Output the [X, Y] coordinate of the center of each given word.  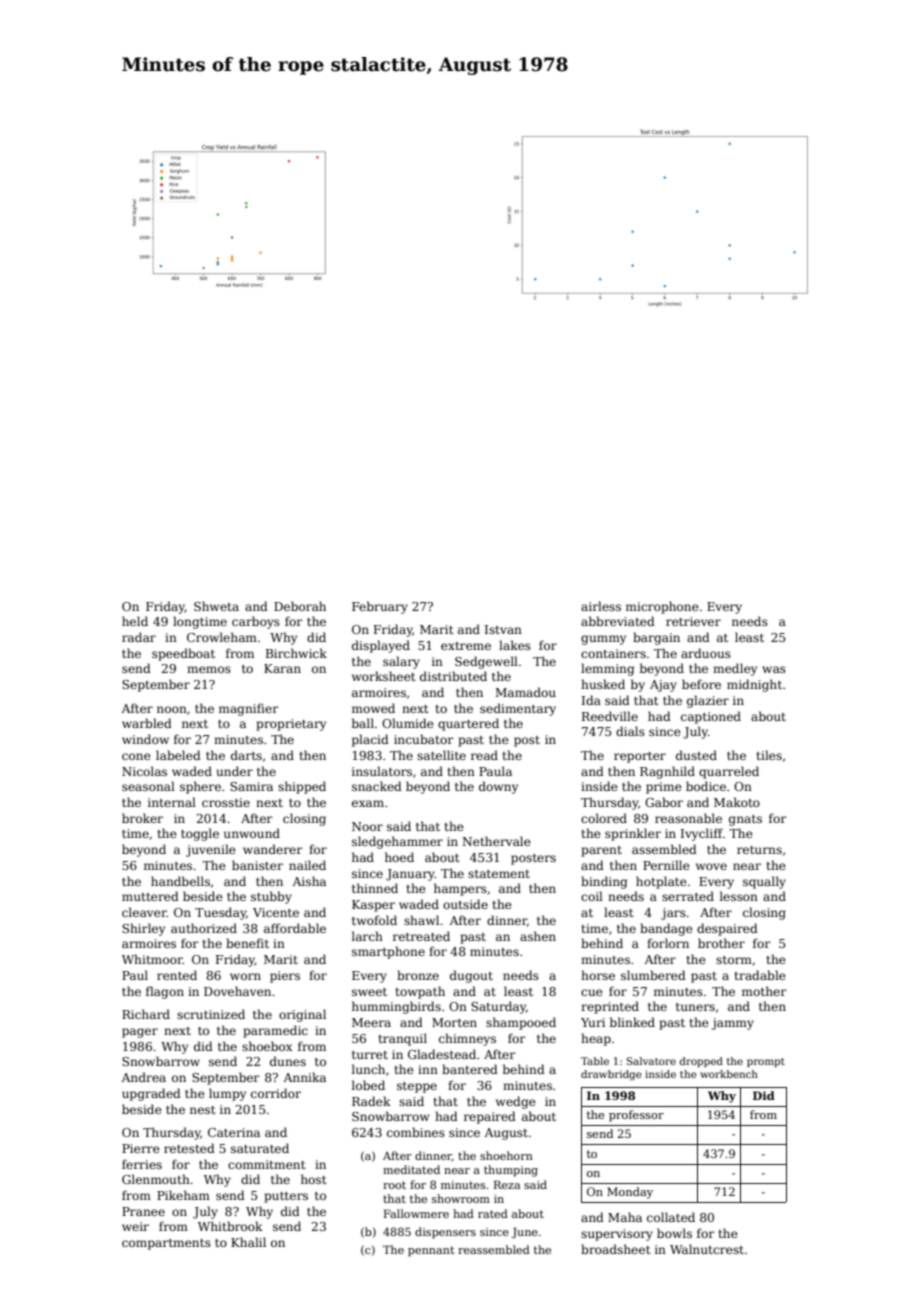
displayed [381, 646]
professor [636, 1116]
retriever [693, 621]
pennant [431, 1251]
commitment [267, 1164]
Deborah [300, 606]
